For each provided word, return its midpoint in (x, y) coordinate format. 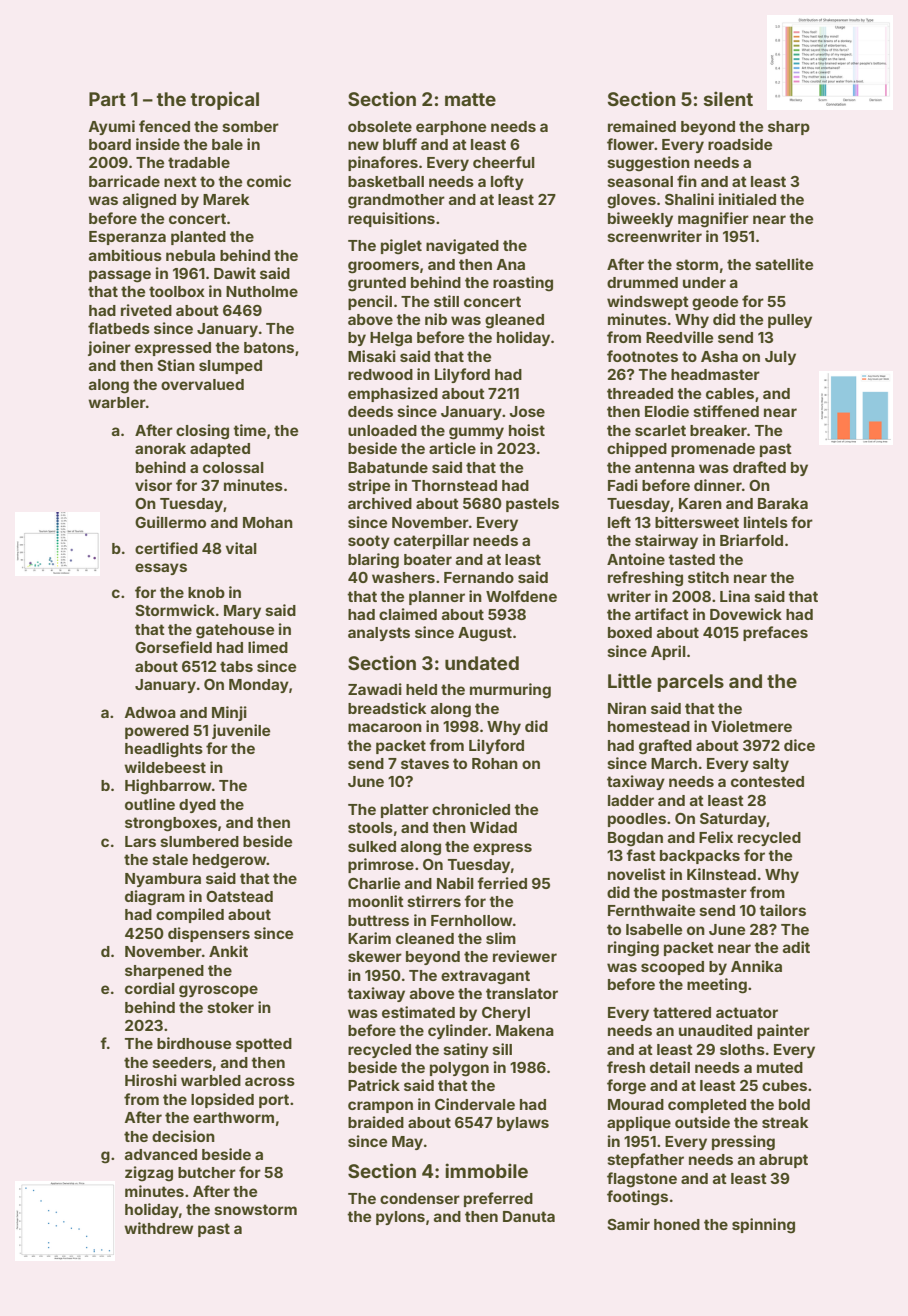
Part (107, 99)
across (270, 1081)
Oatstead (239, 896)
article (452, 448)
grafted (665, 747)
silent (728, 98)
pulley (790, 321)
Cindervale (475, 1104)
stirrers (434, 901)
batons (269, 347)
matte (470, 99)
